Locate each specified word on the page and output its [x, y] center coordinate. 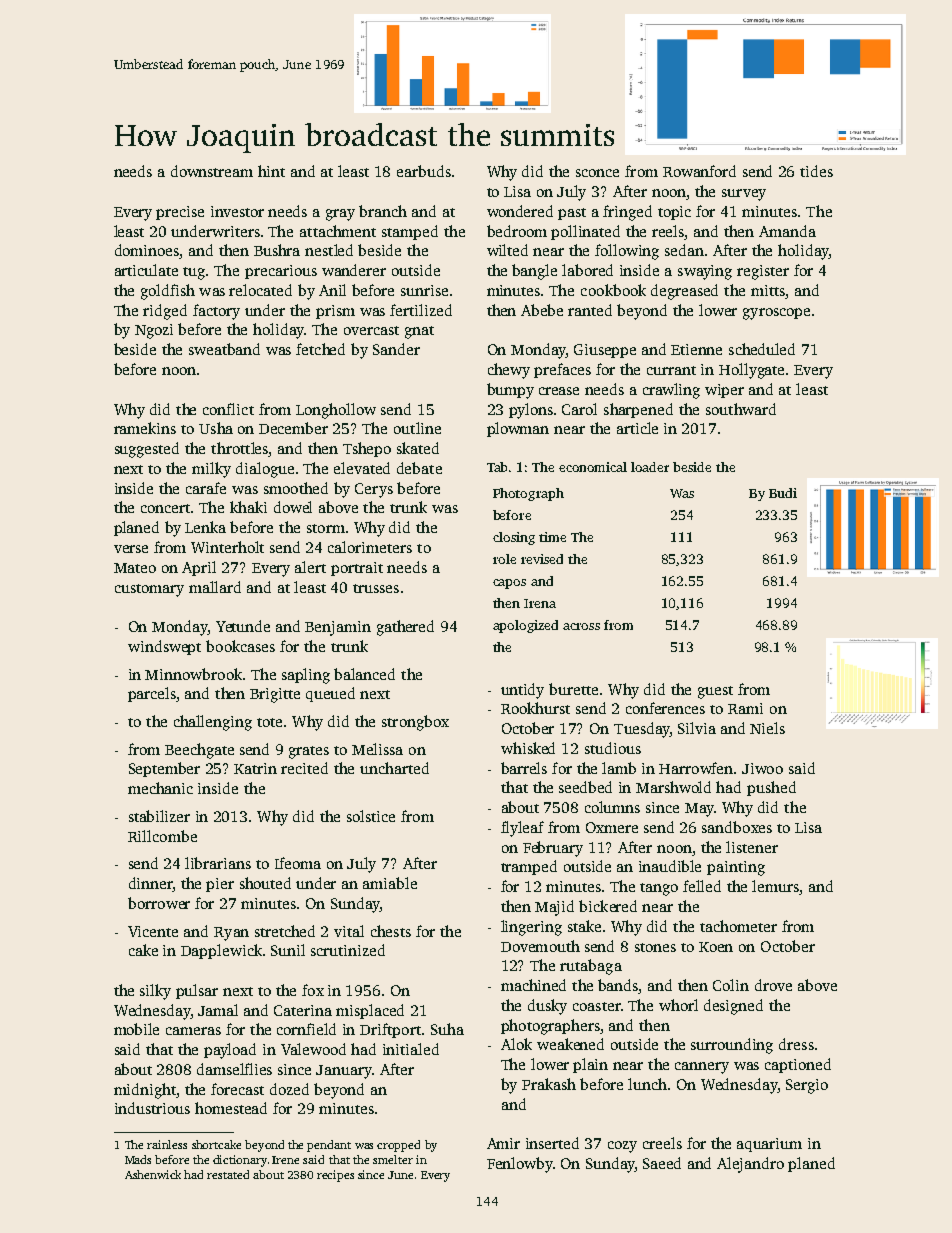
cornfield [306, 1029]
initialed [411, 1049]
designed [733, 1007]
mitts [768, 290]
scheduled [762, 349]
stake [584, 926]
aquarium [769, 1145]
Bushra [277, 250]
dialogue [265, 470]
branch [383, 211]
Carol [579, 409]
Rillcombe [162, 836]
